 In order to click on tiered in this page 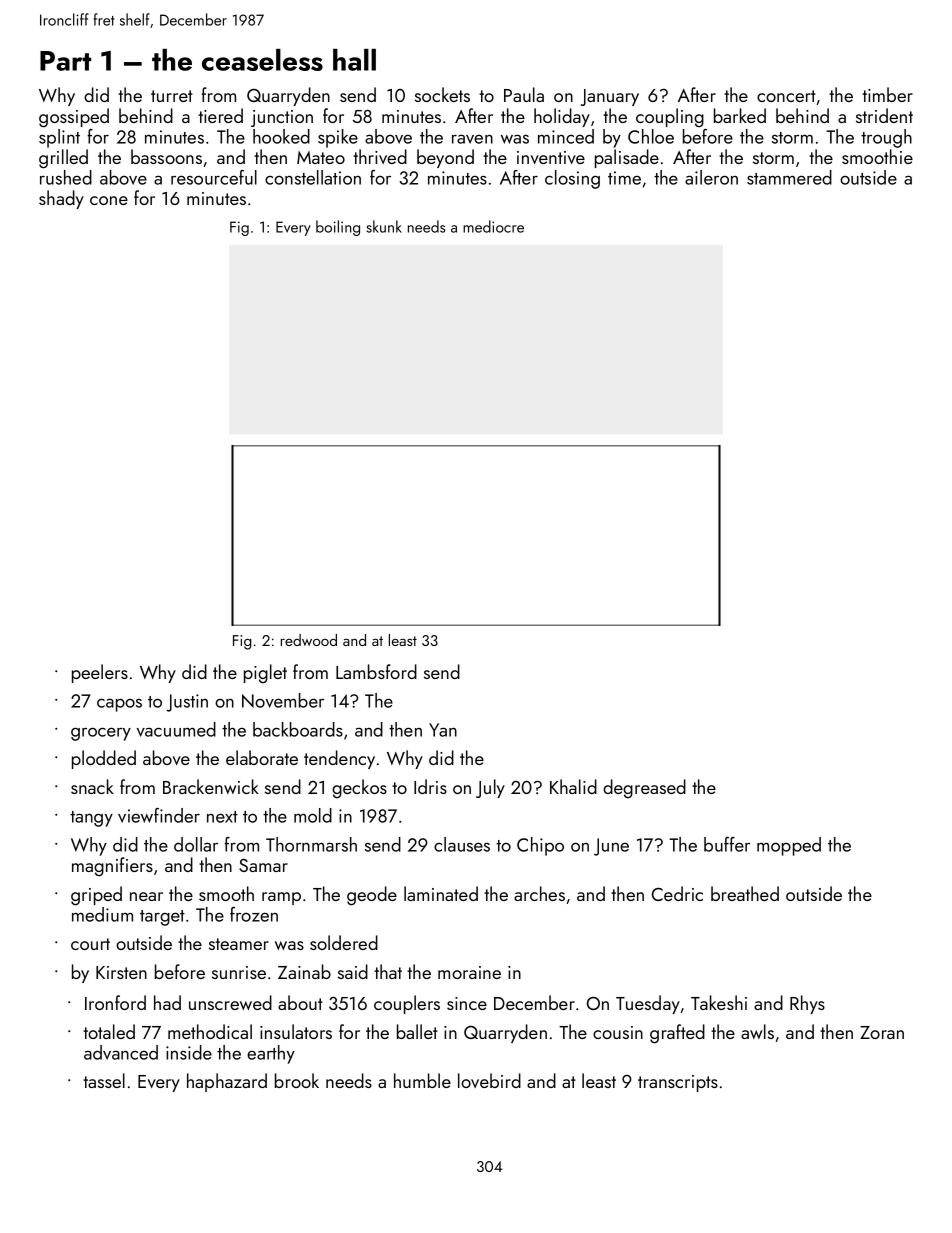, I will do `click(220, 115)`.
